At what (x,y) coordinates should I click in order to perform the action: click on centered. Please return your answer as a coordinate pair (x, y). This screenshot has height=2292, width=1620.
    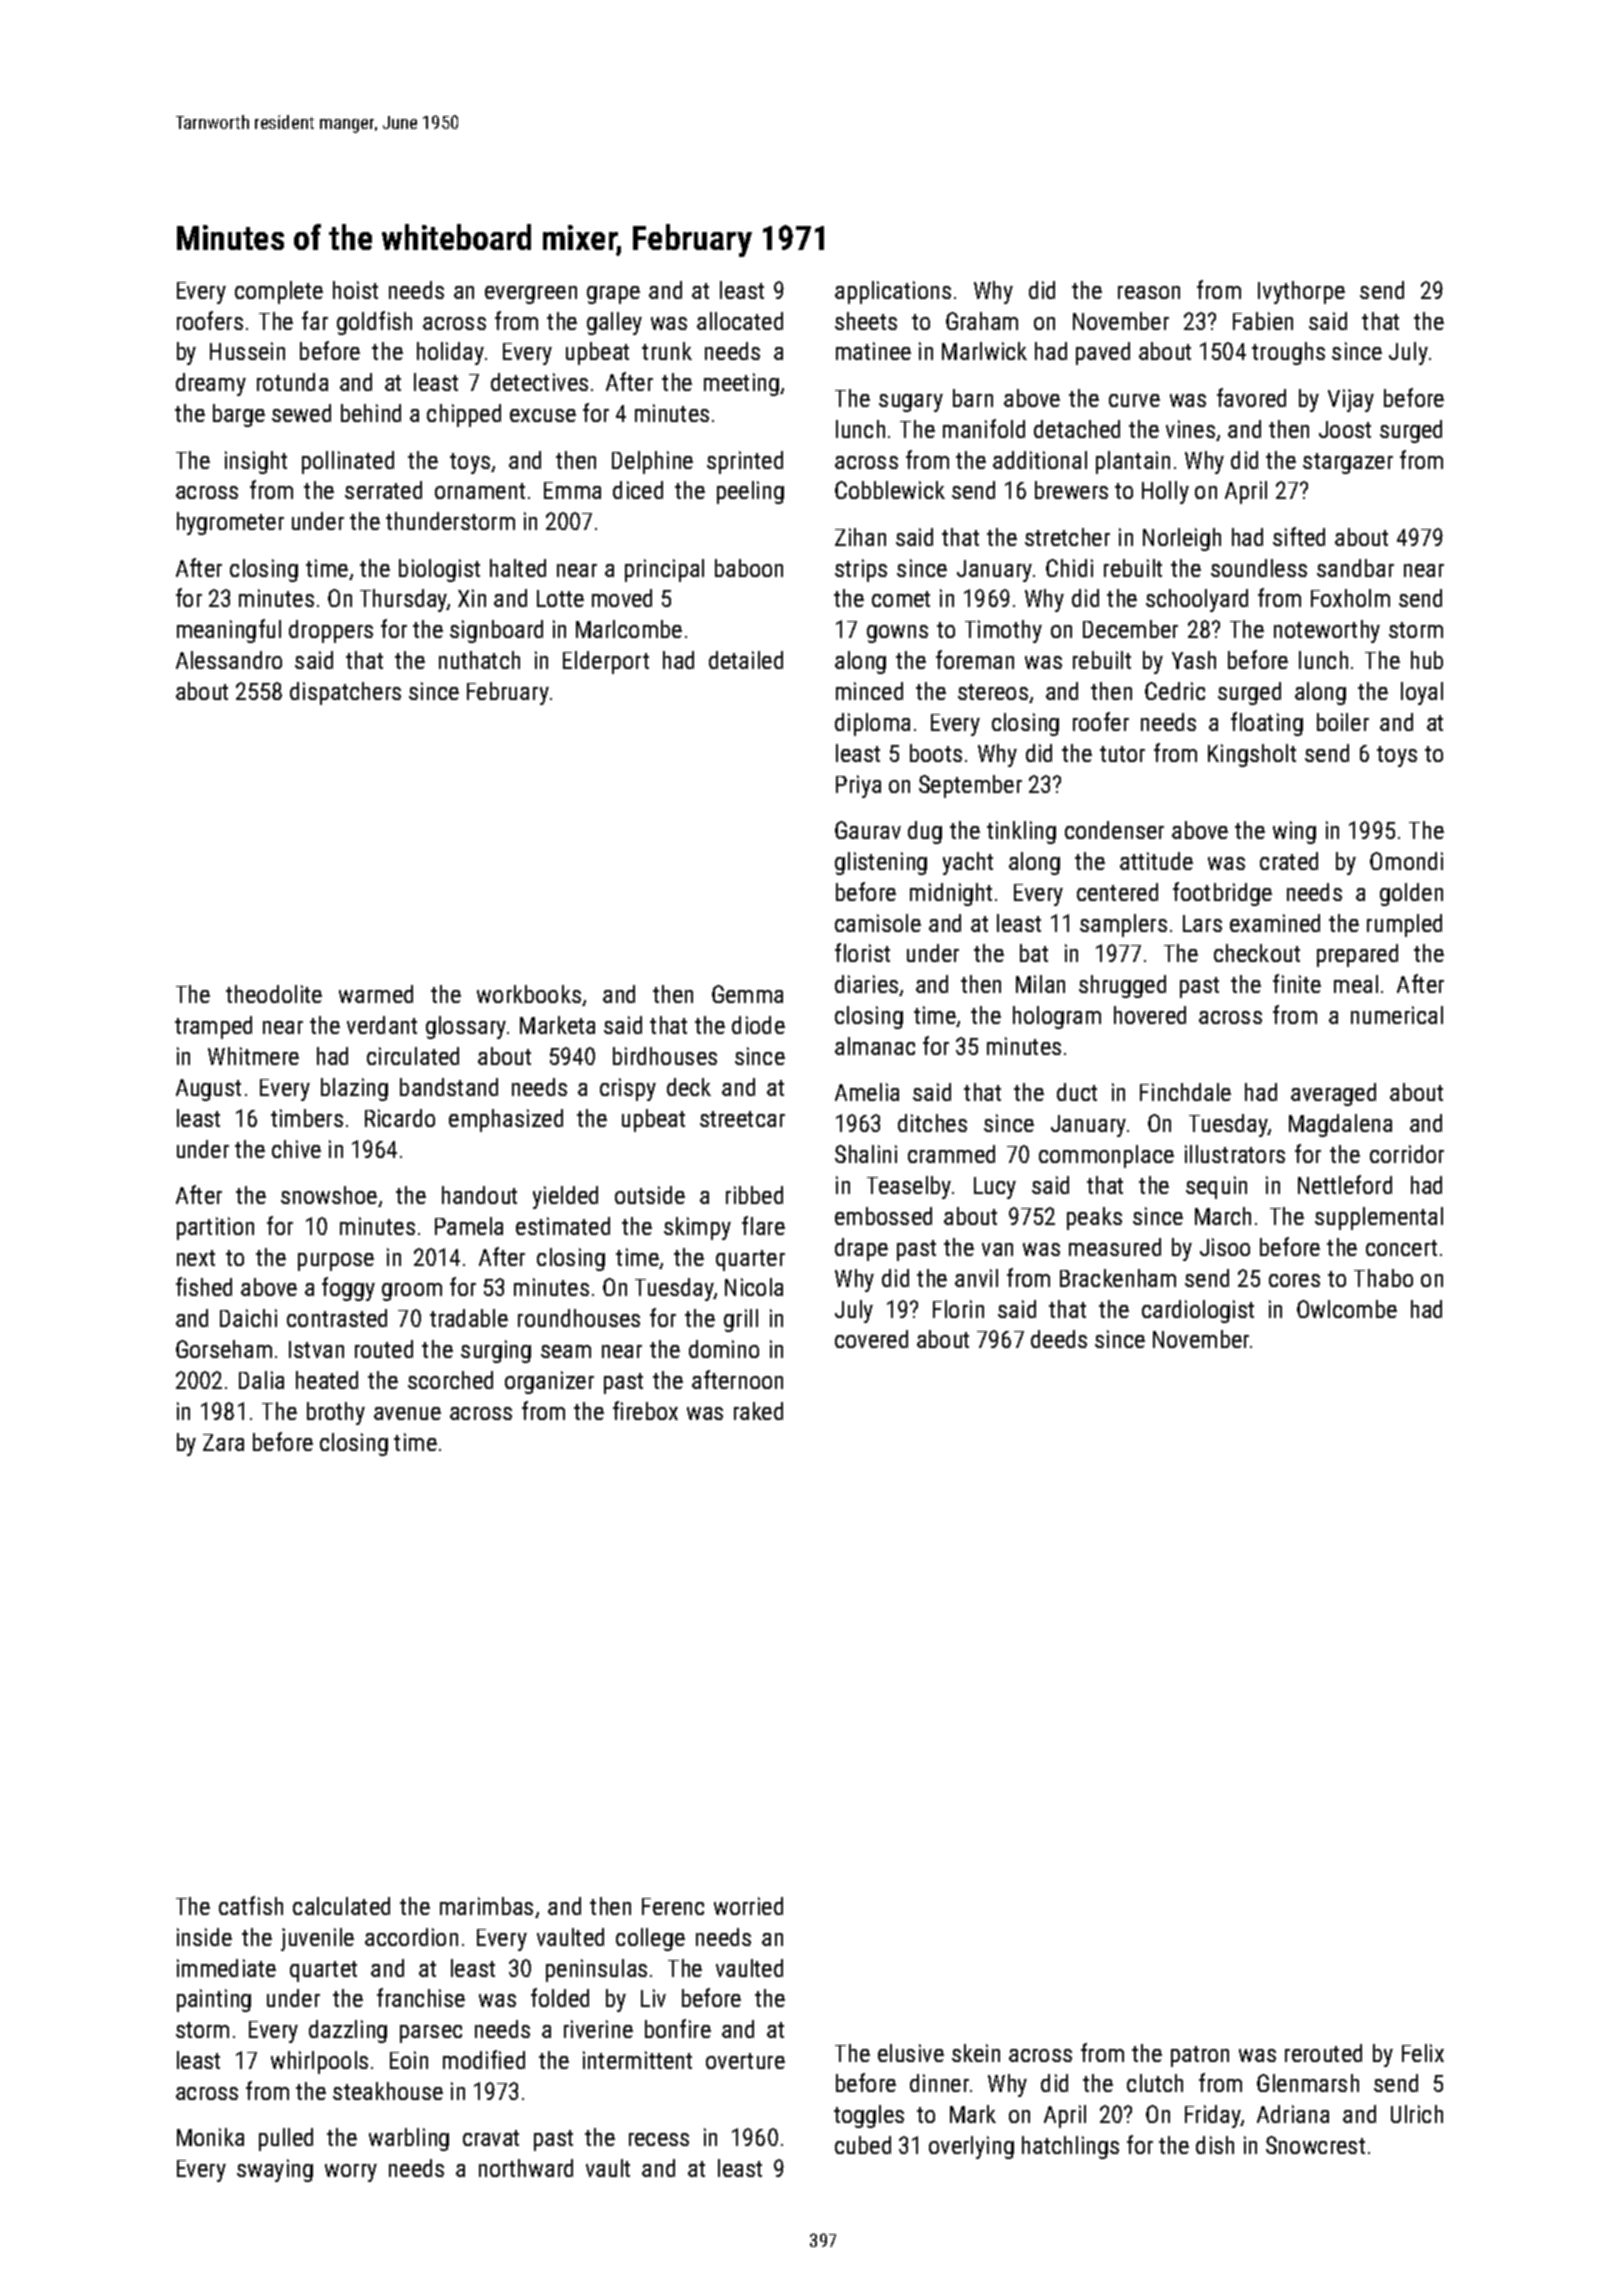
    Looking at the image, I should click on (1117, 892).
